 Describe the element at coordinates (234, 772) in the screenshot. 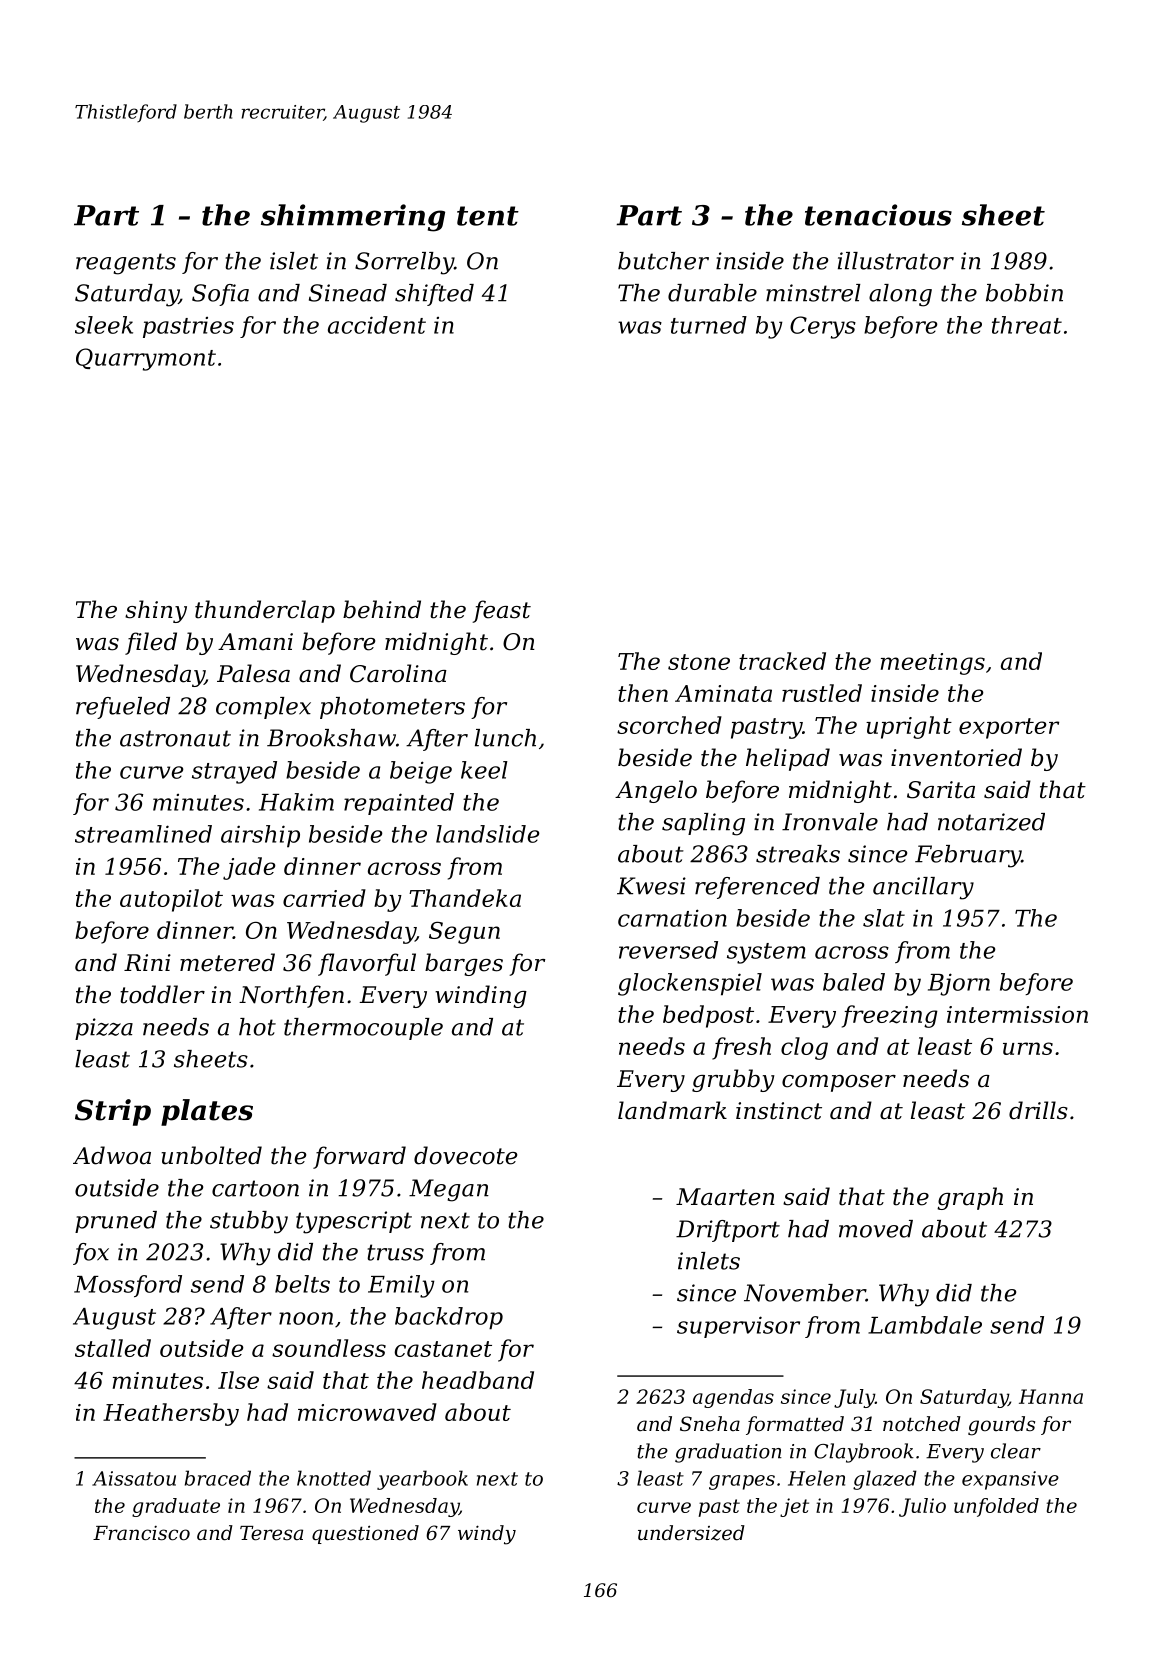

I see `strayed` at that location.
